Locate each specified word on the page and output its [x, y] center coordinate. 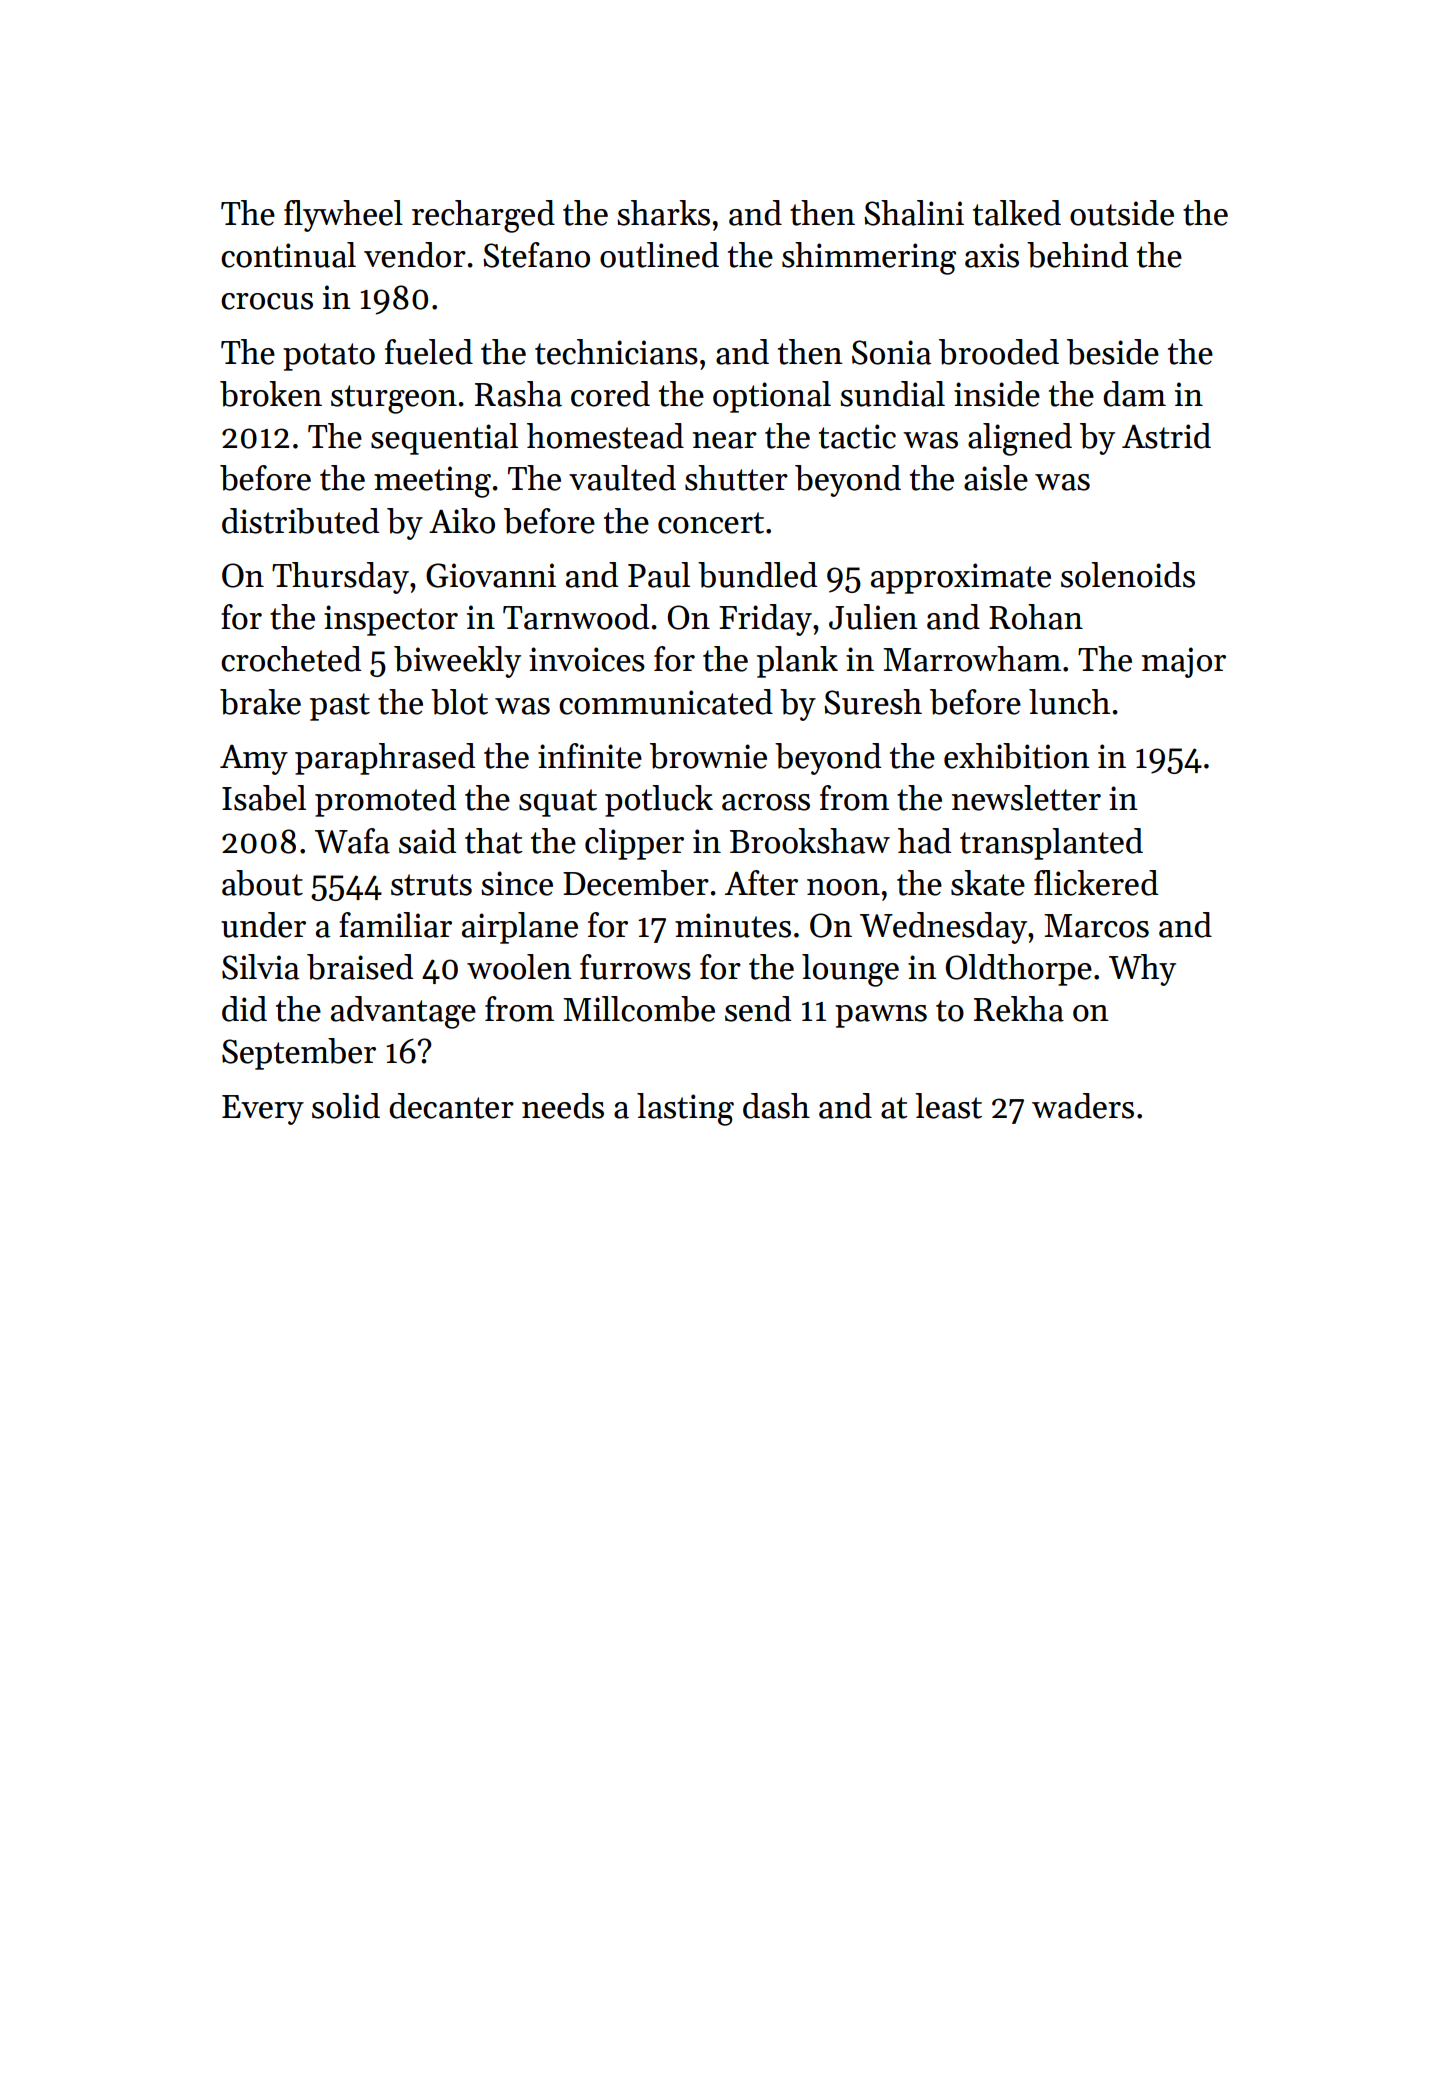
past [340, 707]
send [758, 1009]
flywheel [343, 216]
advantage [403, 1012]
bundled [757, 575]
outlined [659, 255]
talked [1017, 213]
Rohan [1036, 617]
